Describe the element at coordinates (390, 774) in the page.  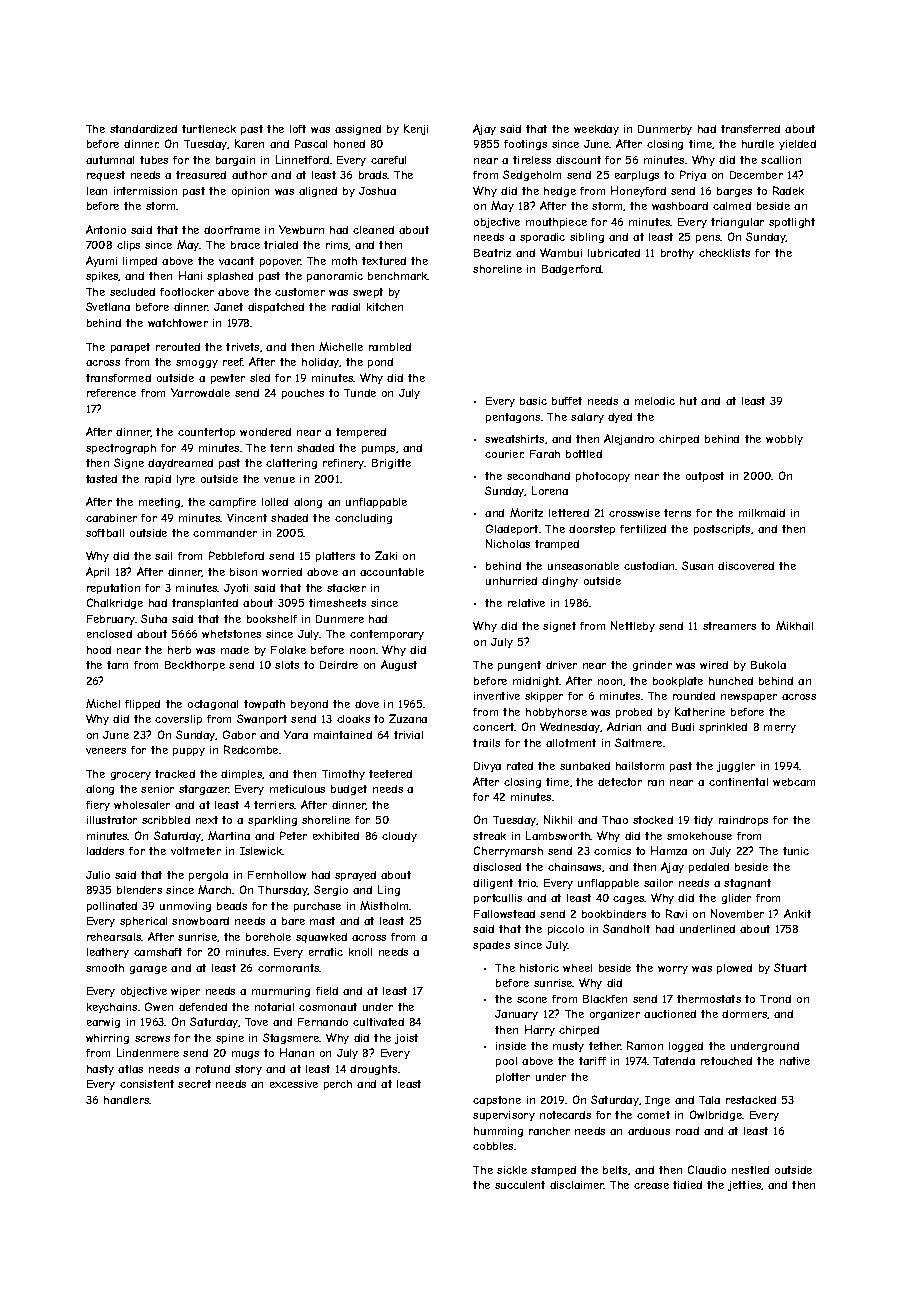
I see `teetered` at that location.
